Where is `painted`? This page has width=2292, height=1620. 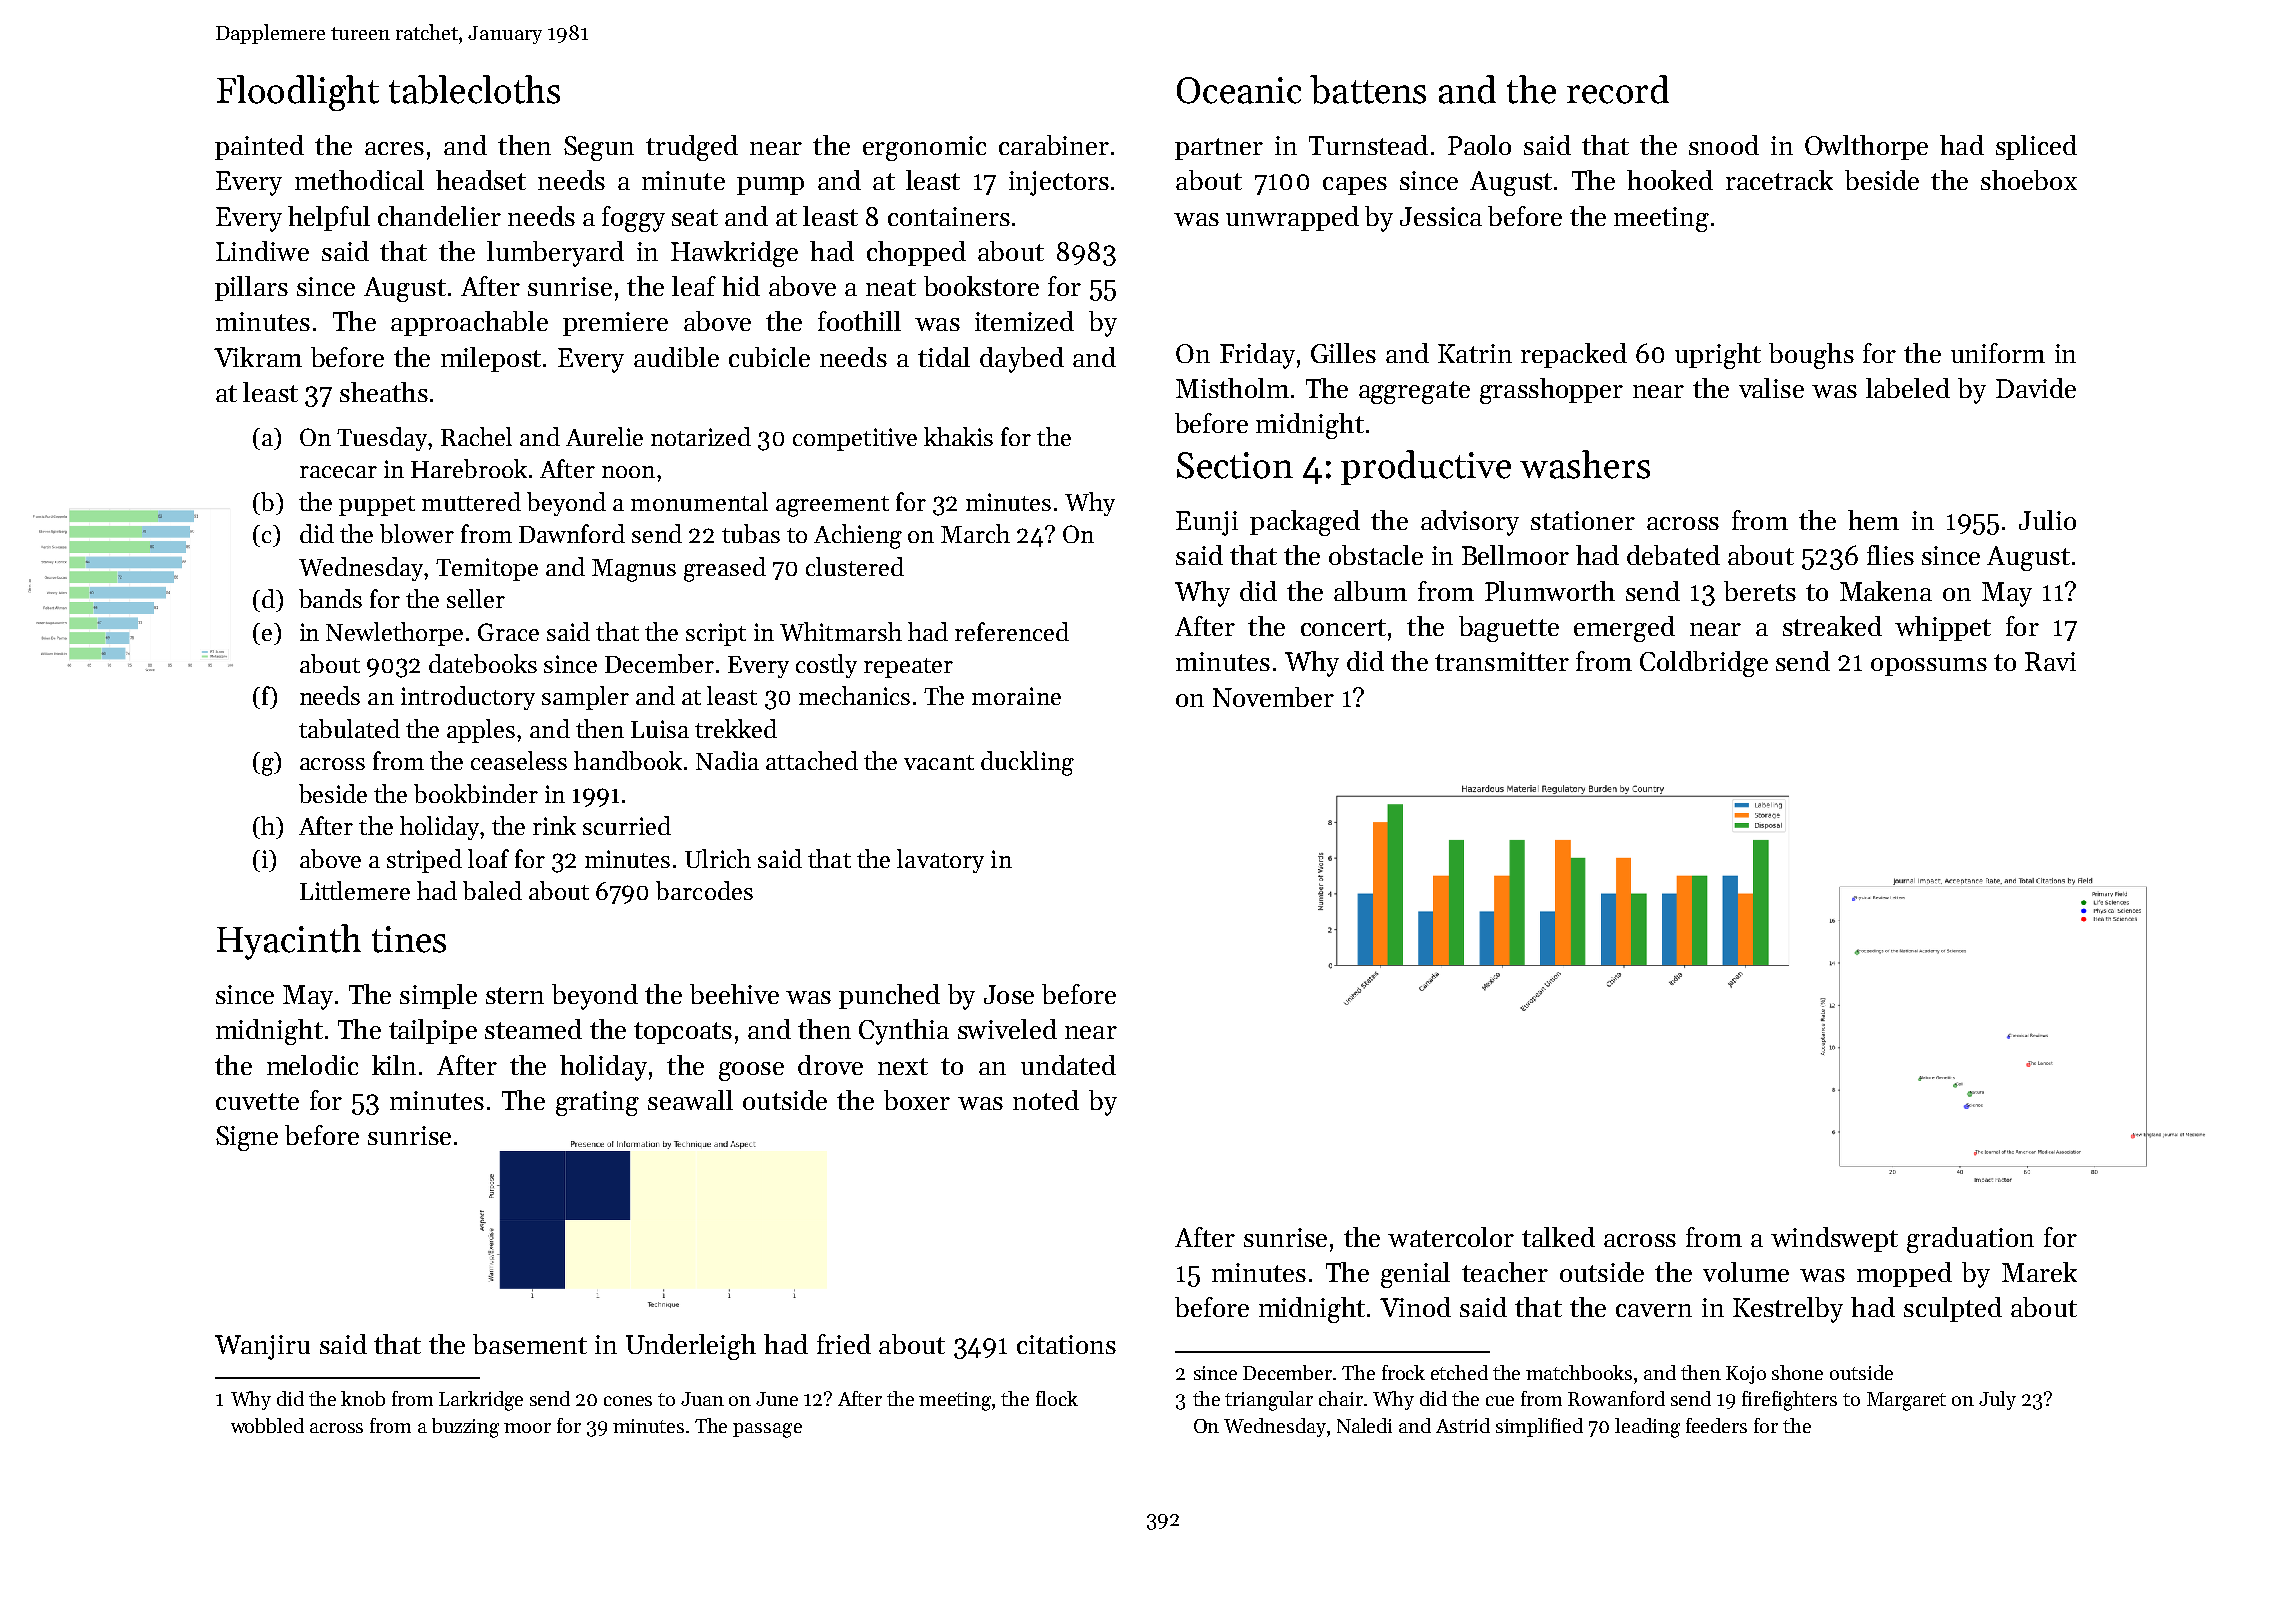 painted is located at coordinates (259, 147).
